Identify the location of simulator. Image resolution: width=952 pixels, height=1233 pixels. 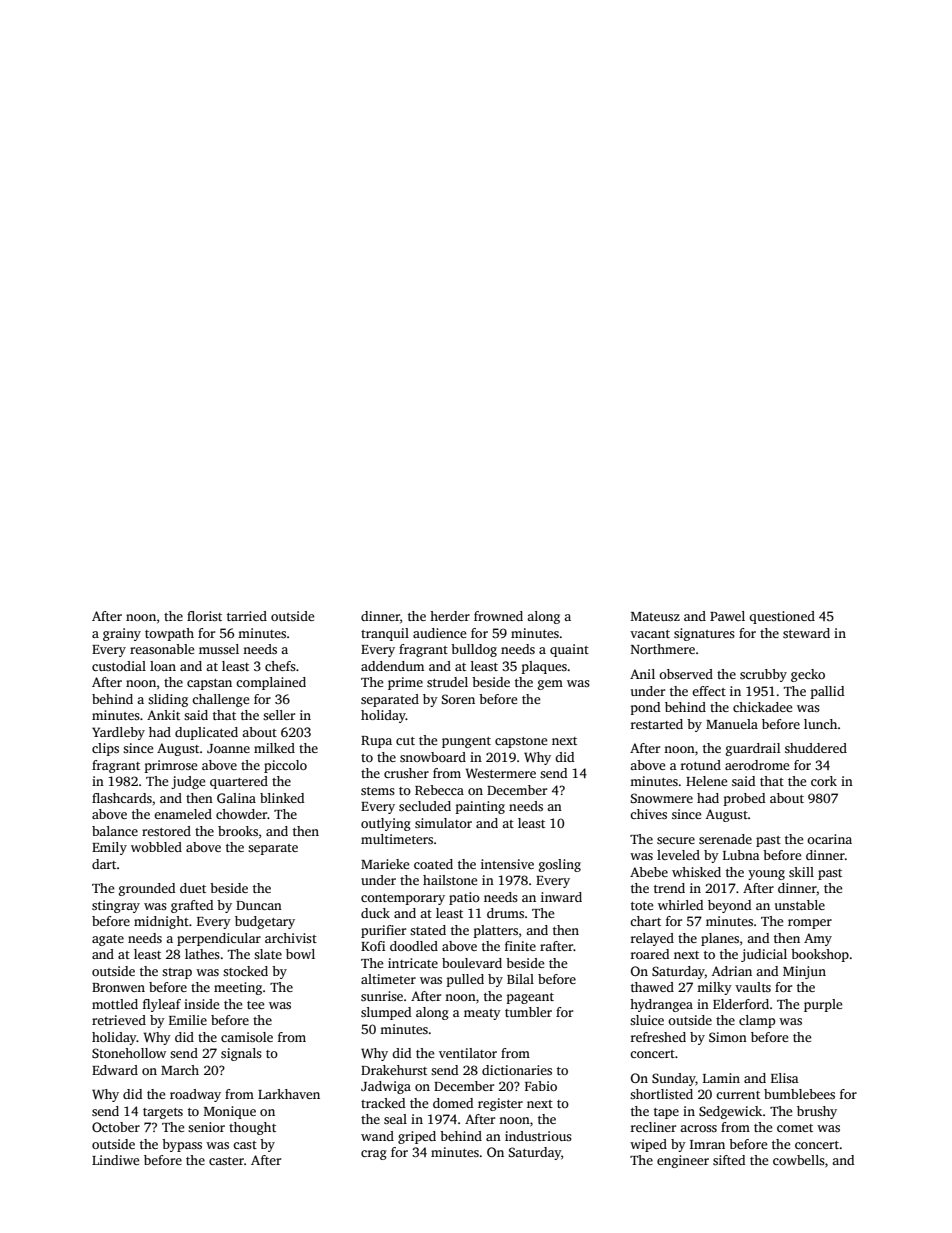
(443, 823).
